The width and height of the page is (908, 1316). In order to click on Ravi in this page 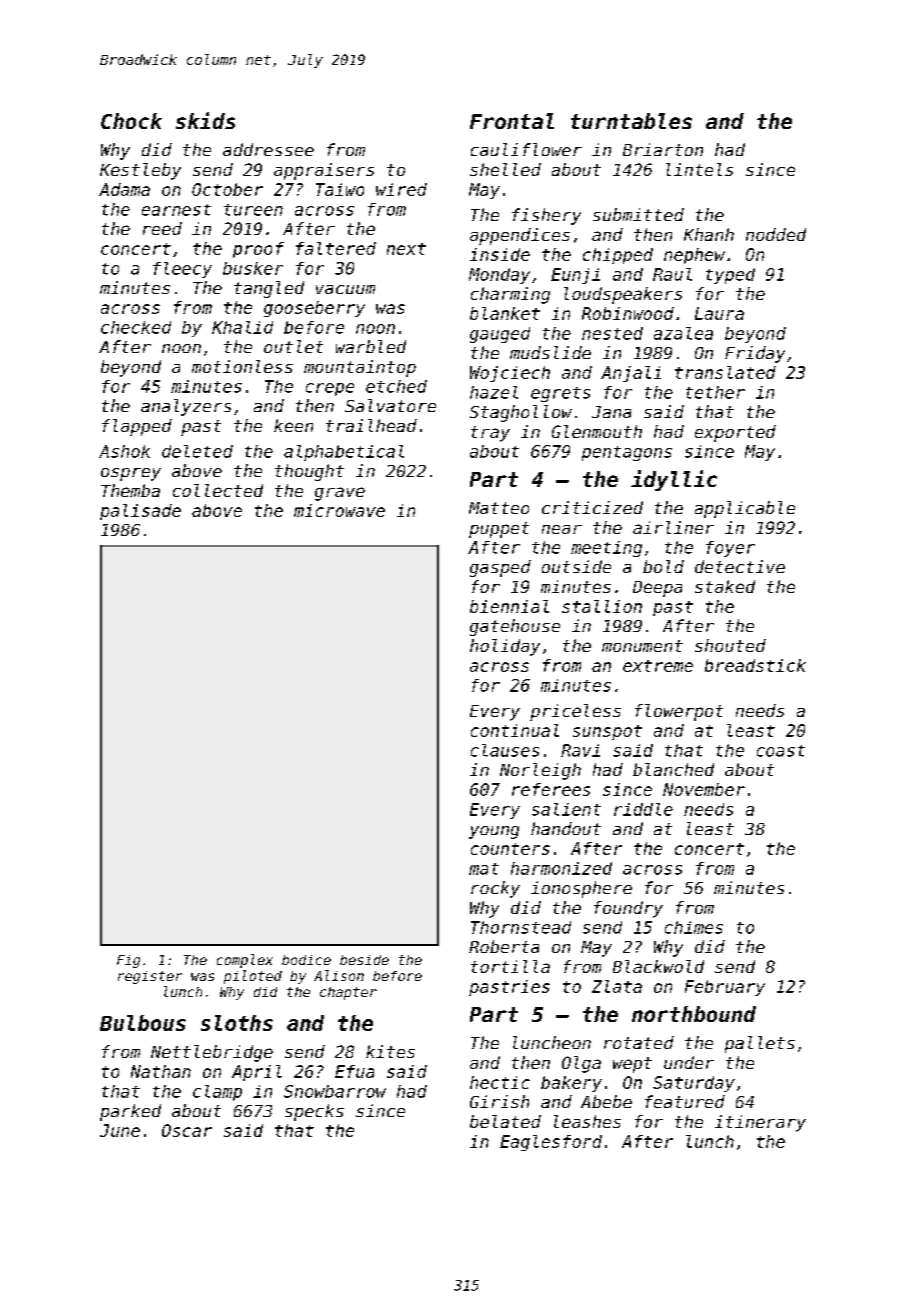, I will do `click(580, 750)`.
